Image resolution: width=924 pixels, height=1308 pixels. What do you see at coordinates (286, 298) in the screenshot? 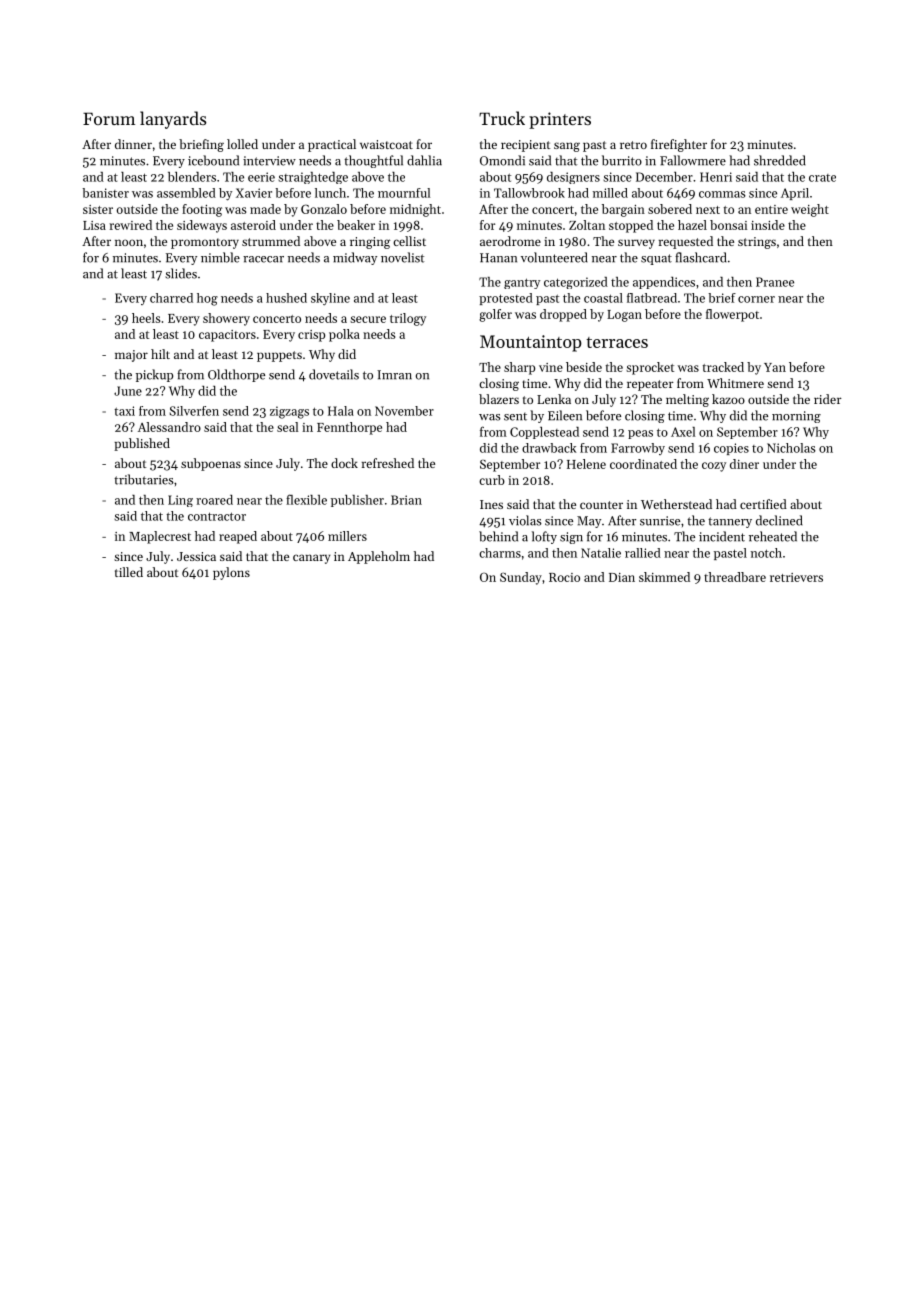
I see `hushed` at bounding box center [286, 298].
